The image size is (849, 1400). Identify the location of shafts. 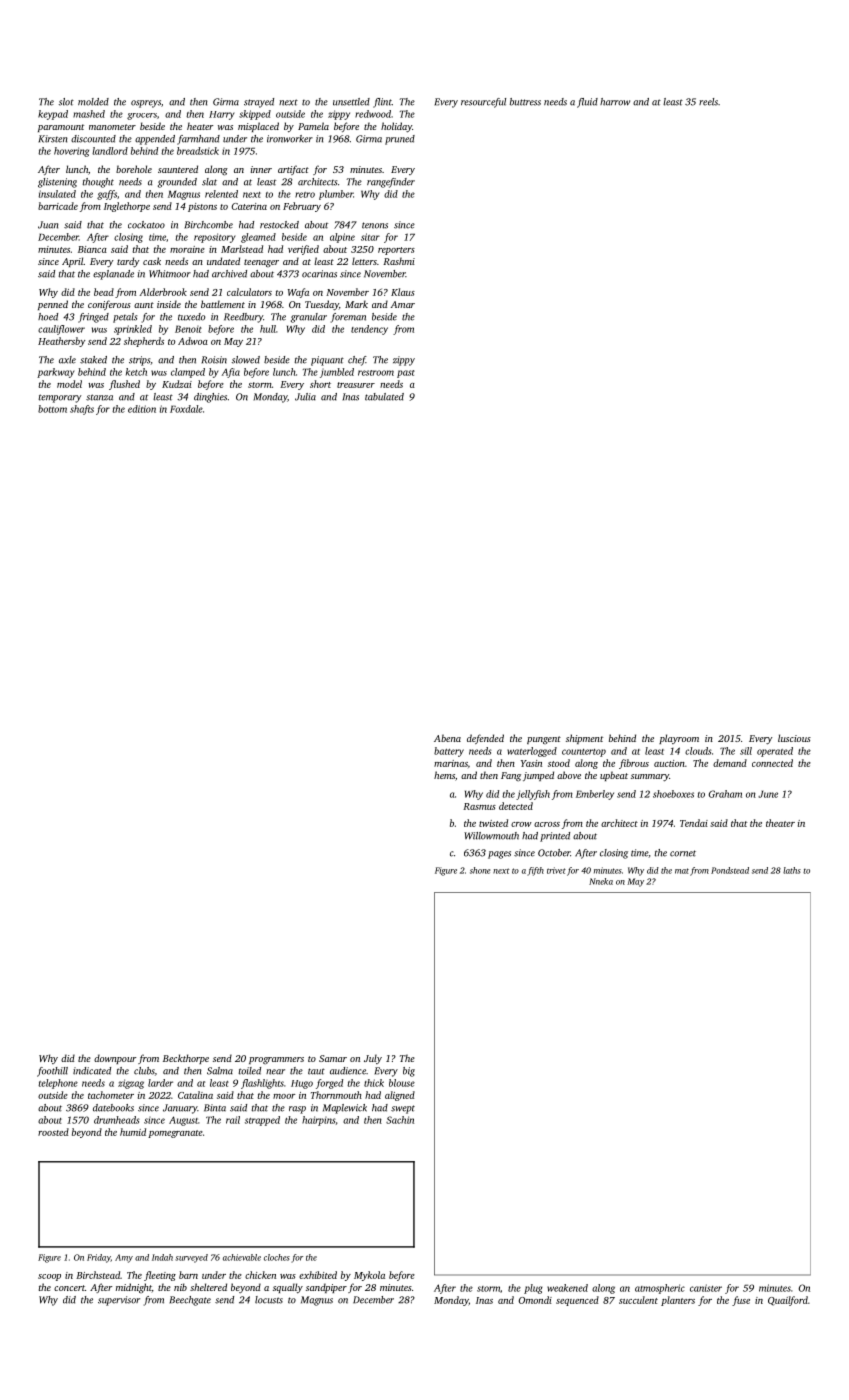
(82, 410).
